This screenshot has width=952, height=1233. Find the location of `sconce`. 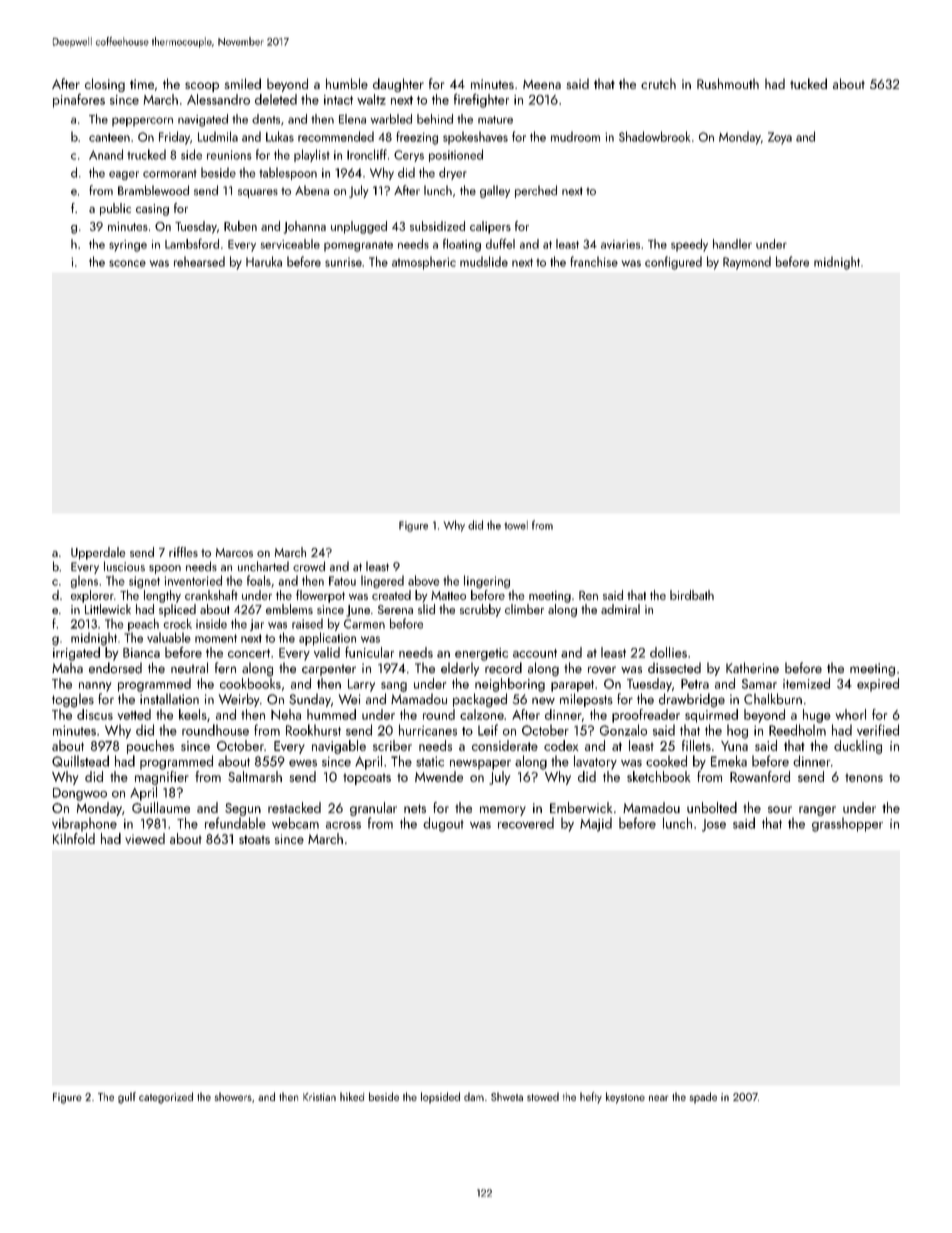

sconce is located at coordinates (127, 263).
